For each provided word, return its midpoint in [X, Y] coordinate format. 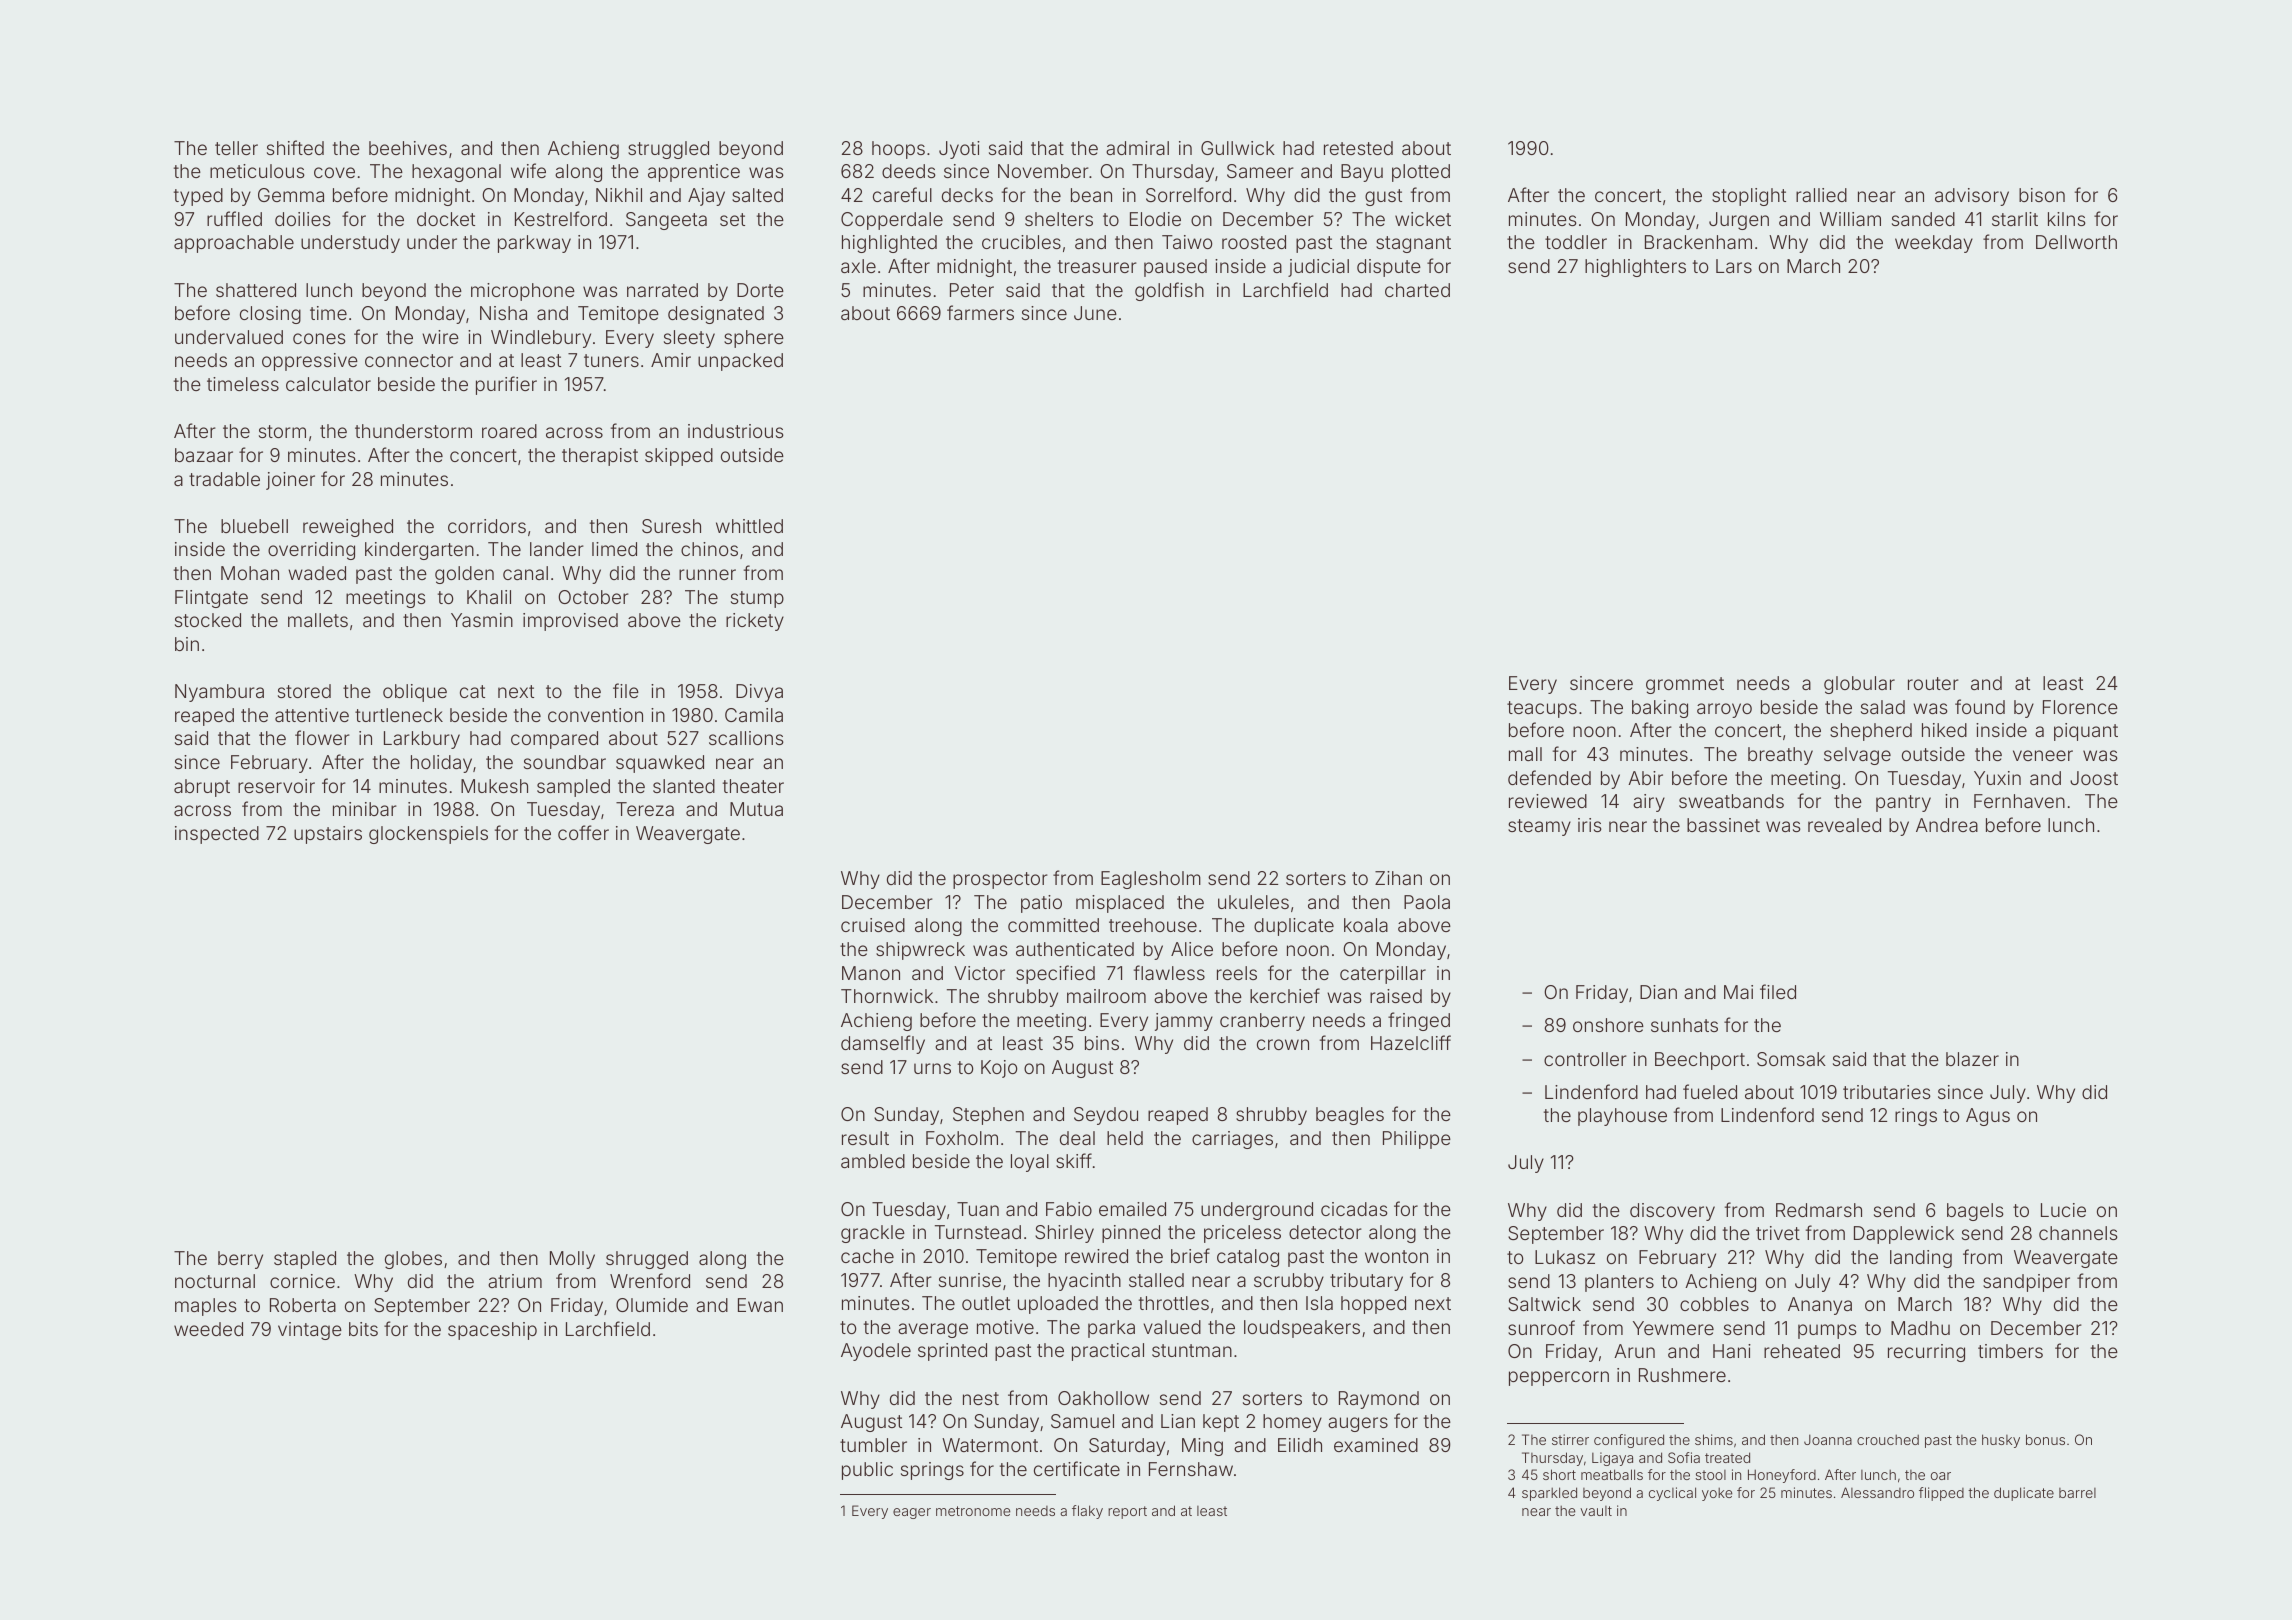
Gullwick [1238, 148]
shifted [295, 147]
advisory [1972, 197]
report [1127, 1512]
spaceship [492, 1331]
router [1933, 683]
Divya [759, 693]
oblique [415, 693]
